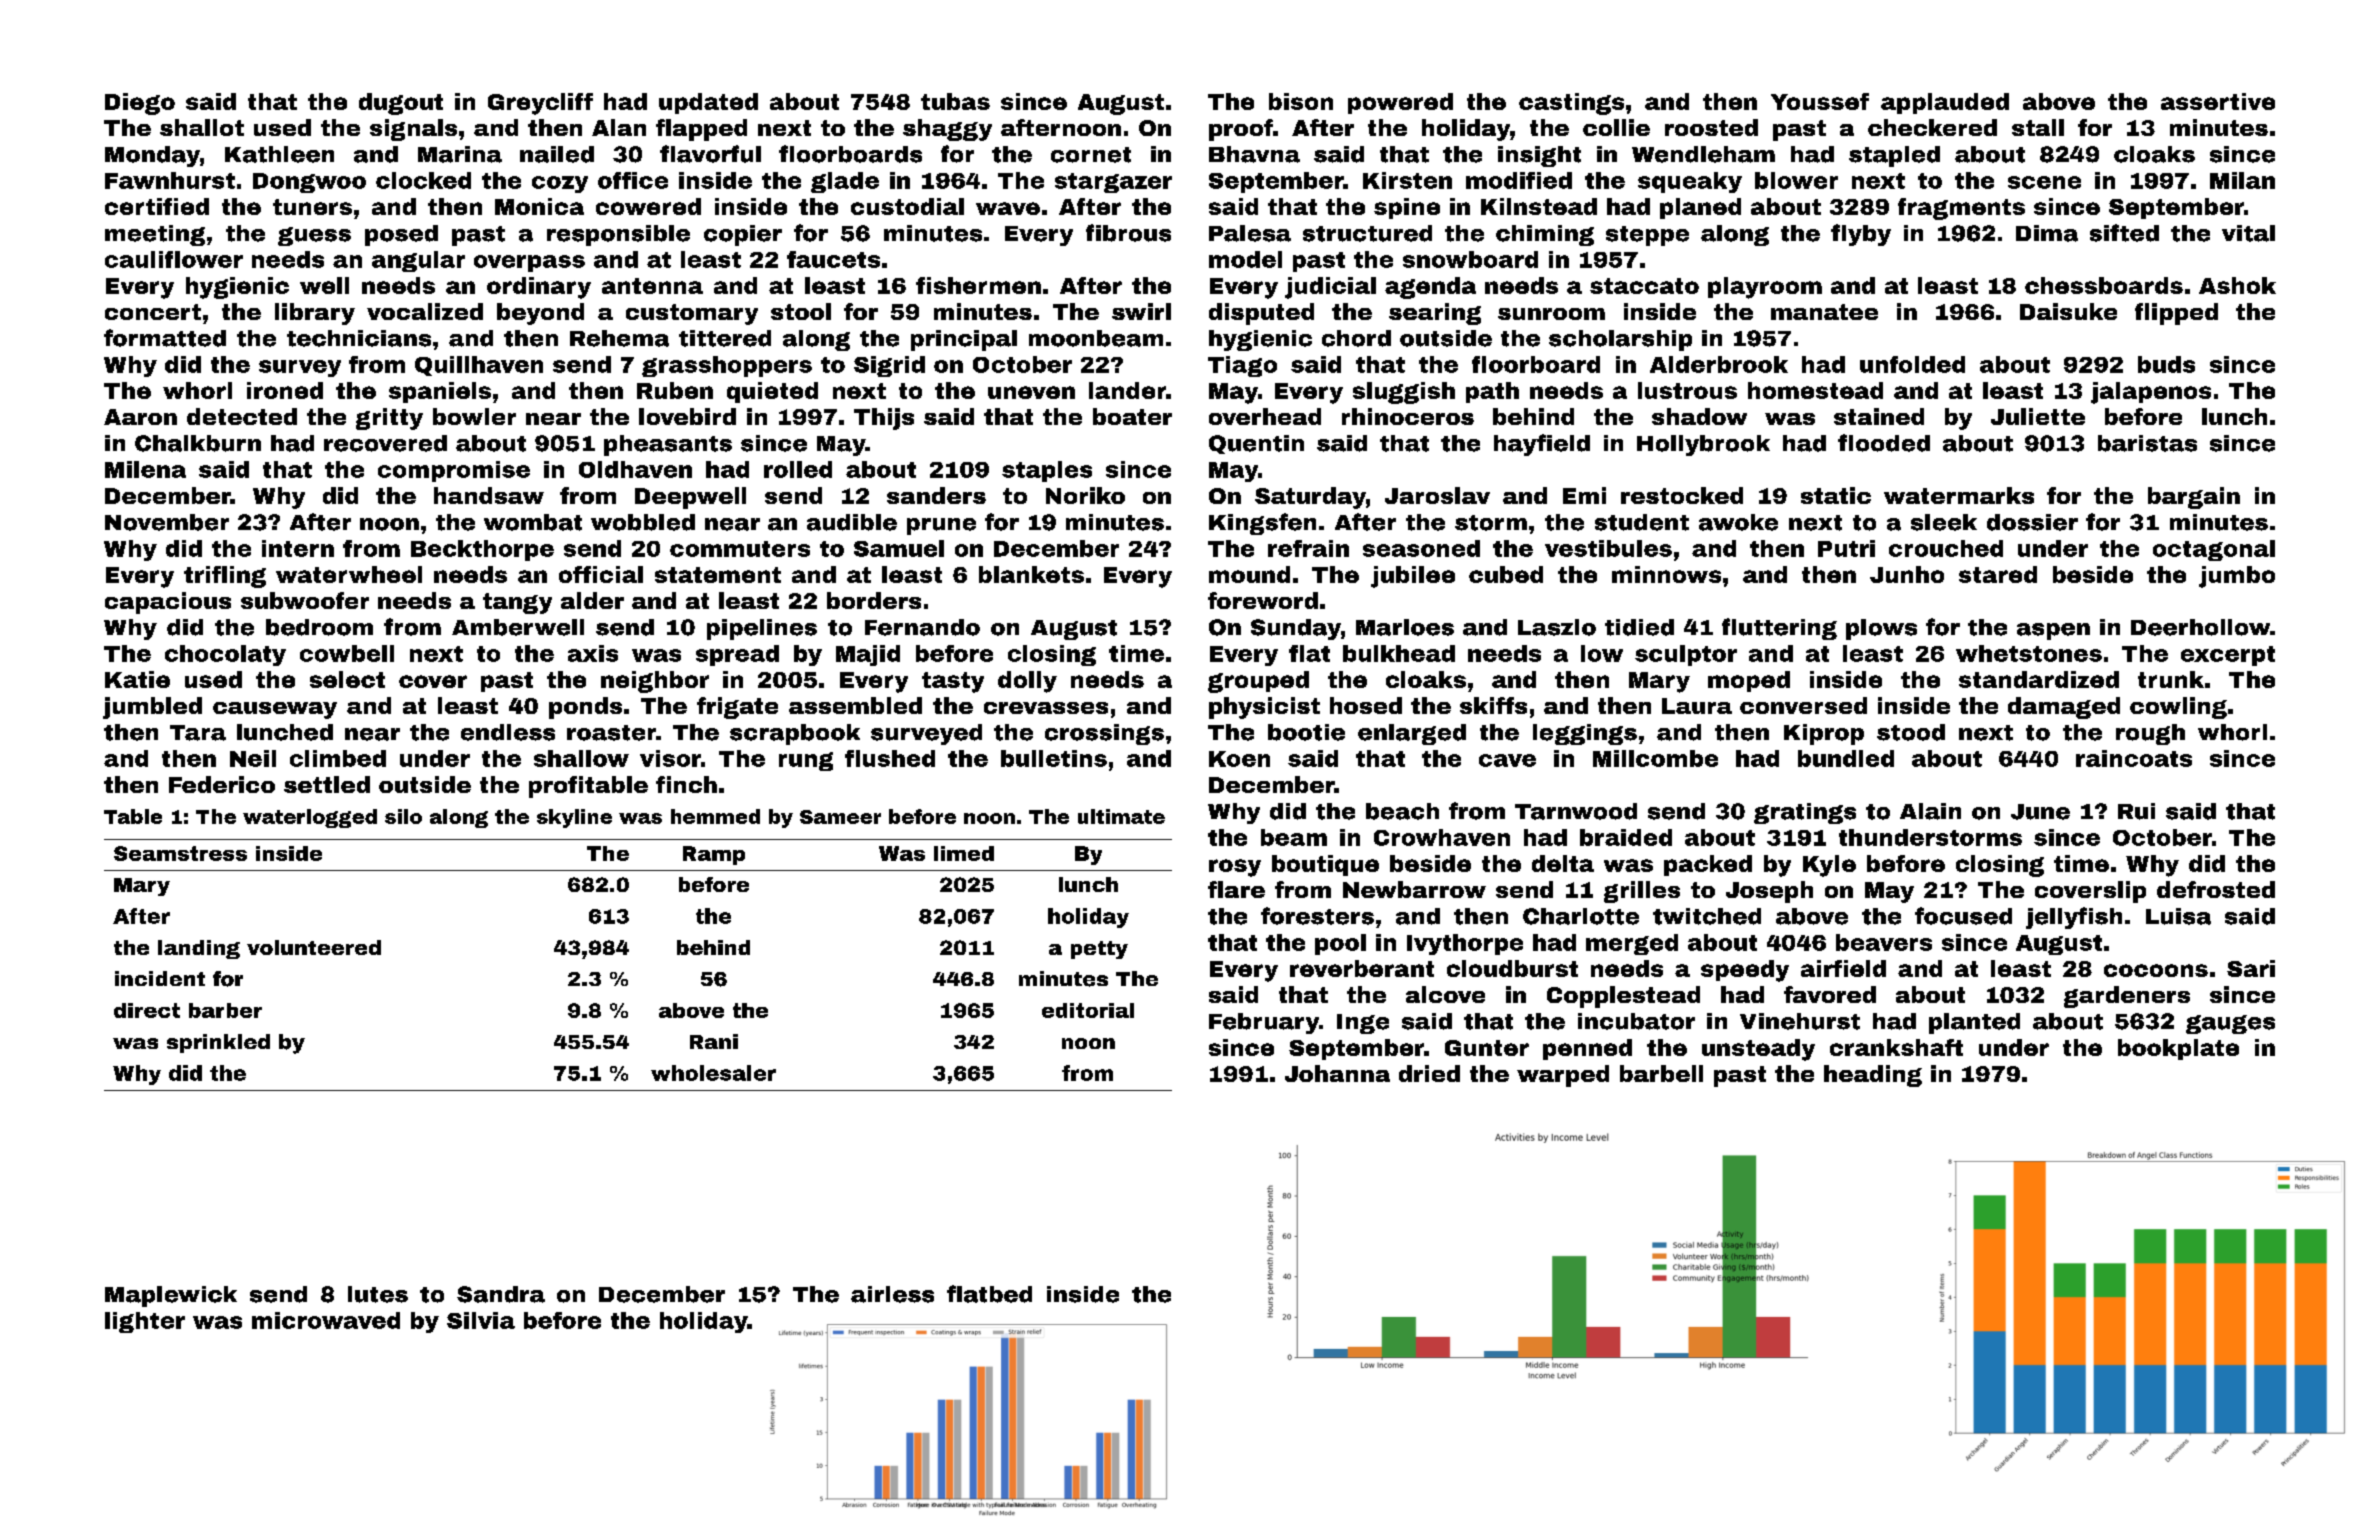 The image size is (2380, 1540). What do you see at coordinates (180, 853) in the image?
I see `Seamstress` at bounding box center [180, 853].
